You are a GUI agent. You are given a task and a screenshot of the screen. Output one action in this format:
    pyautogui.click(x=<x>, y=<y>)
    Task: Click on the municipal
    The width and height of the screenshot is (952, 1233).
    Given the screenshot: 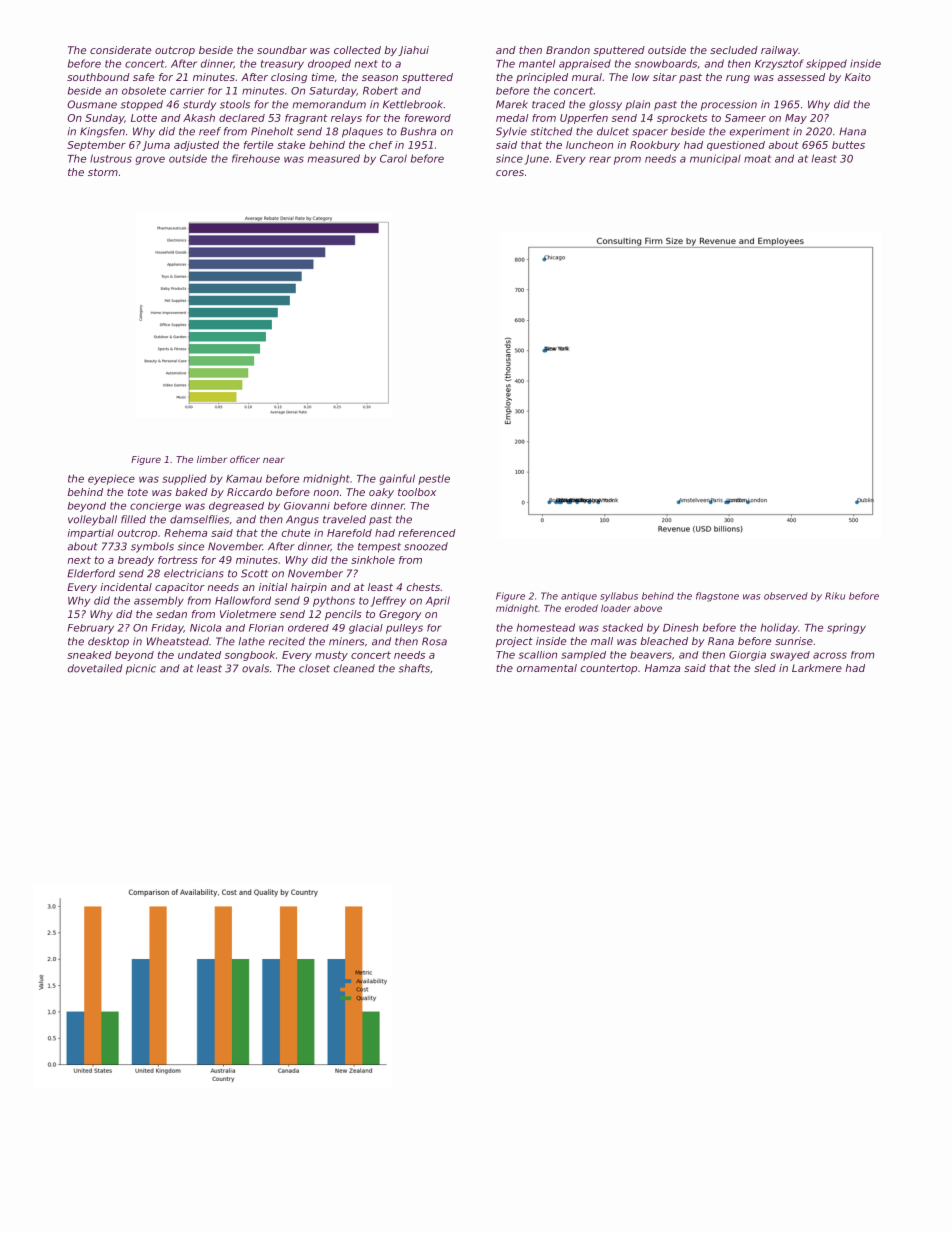 What is the action you would take?
    pyautogui.click(x=715, y=159)
